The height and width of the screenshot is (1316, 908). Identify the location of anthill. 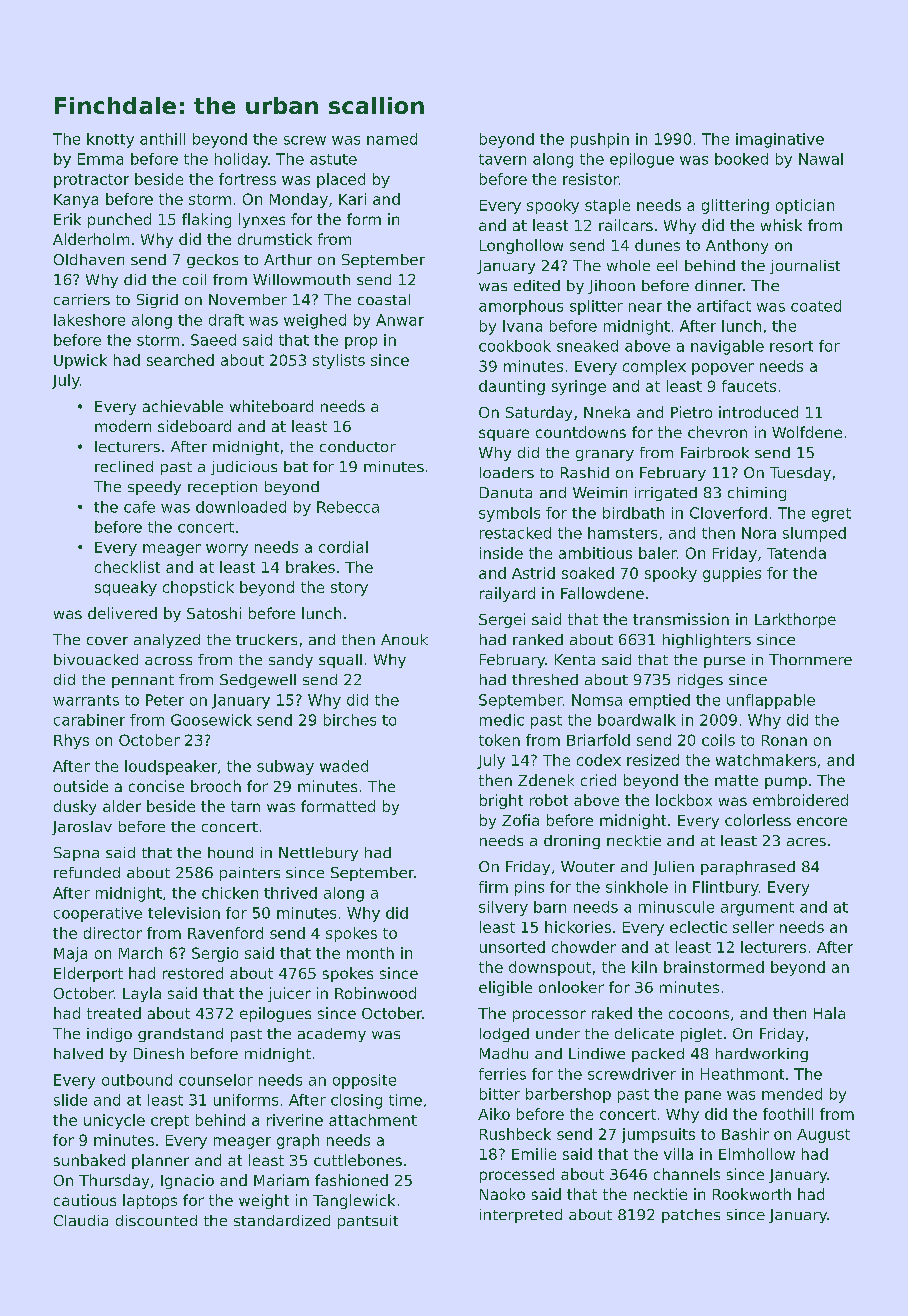
(162, 139).
